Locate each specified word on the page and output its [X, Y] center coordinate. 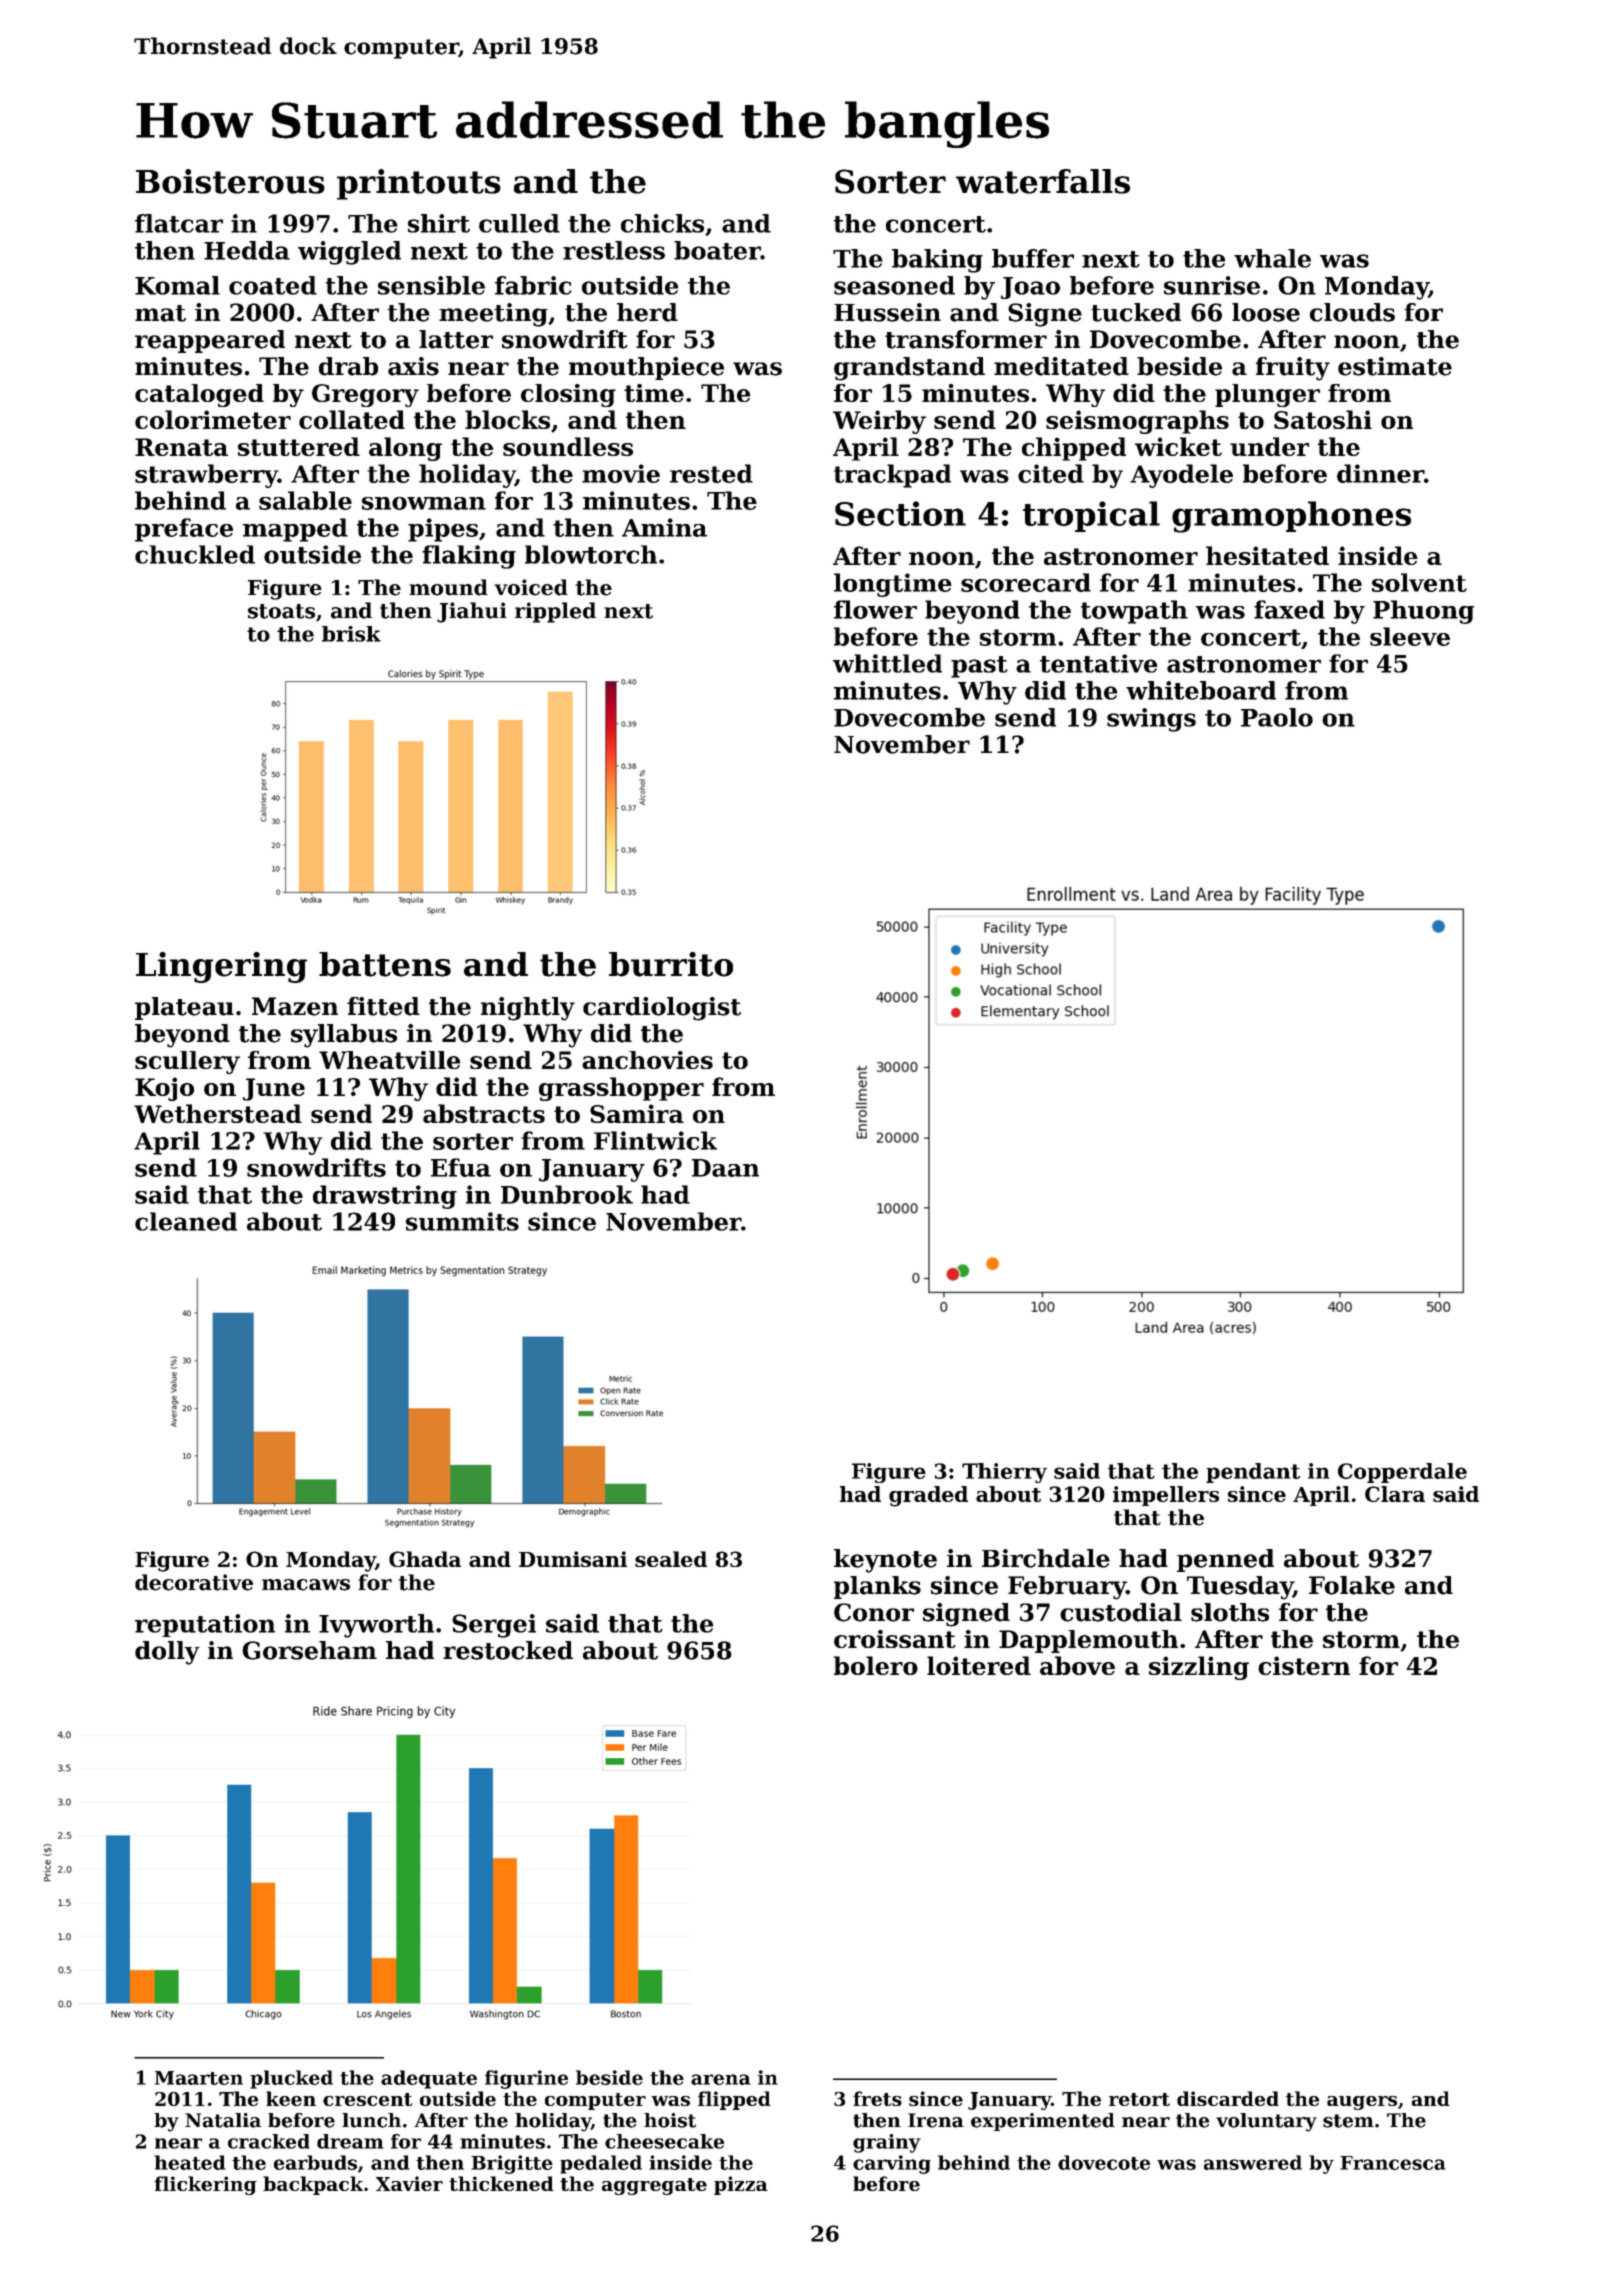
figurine [526, 2079]
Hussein [887, 312]
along [405, 449]
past [979, 667]
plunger [1267, 395]
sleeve [1410, 636]
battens [385, 964]
